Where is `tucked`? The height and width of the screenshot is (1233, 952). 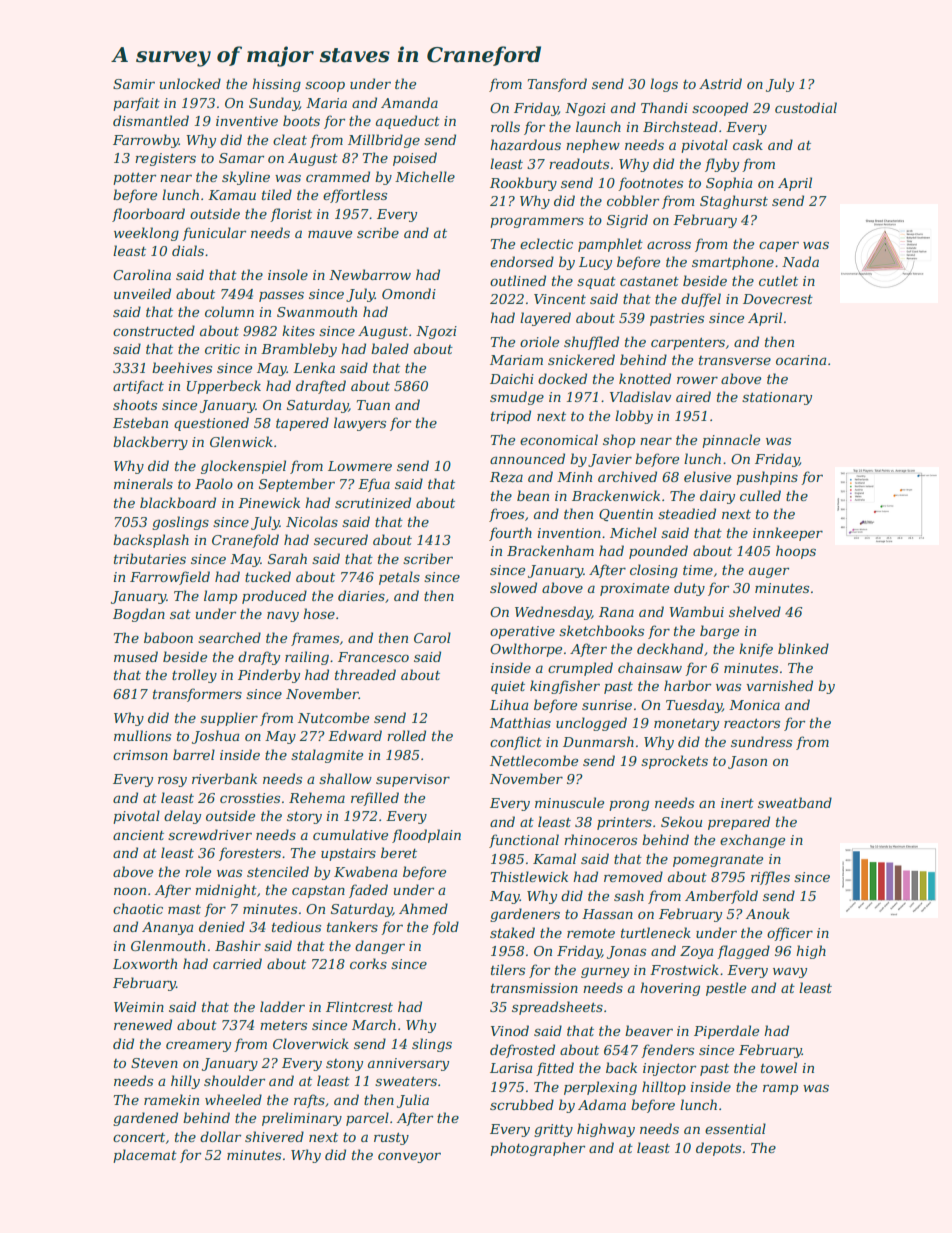 tucked is located at coordinates (268, 576).
